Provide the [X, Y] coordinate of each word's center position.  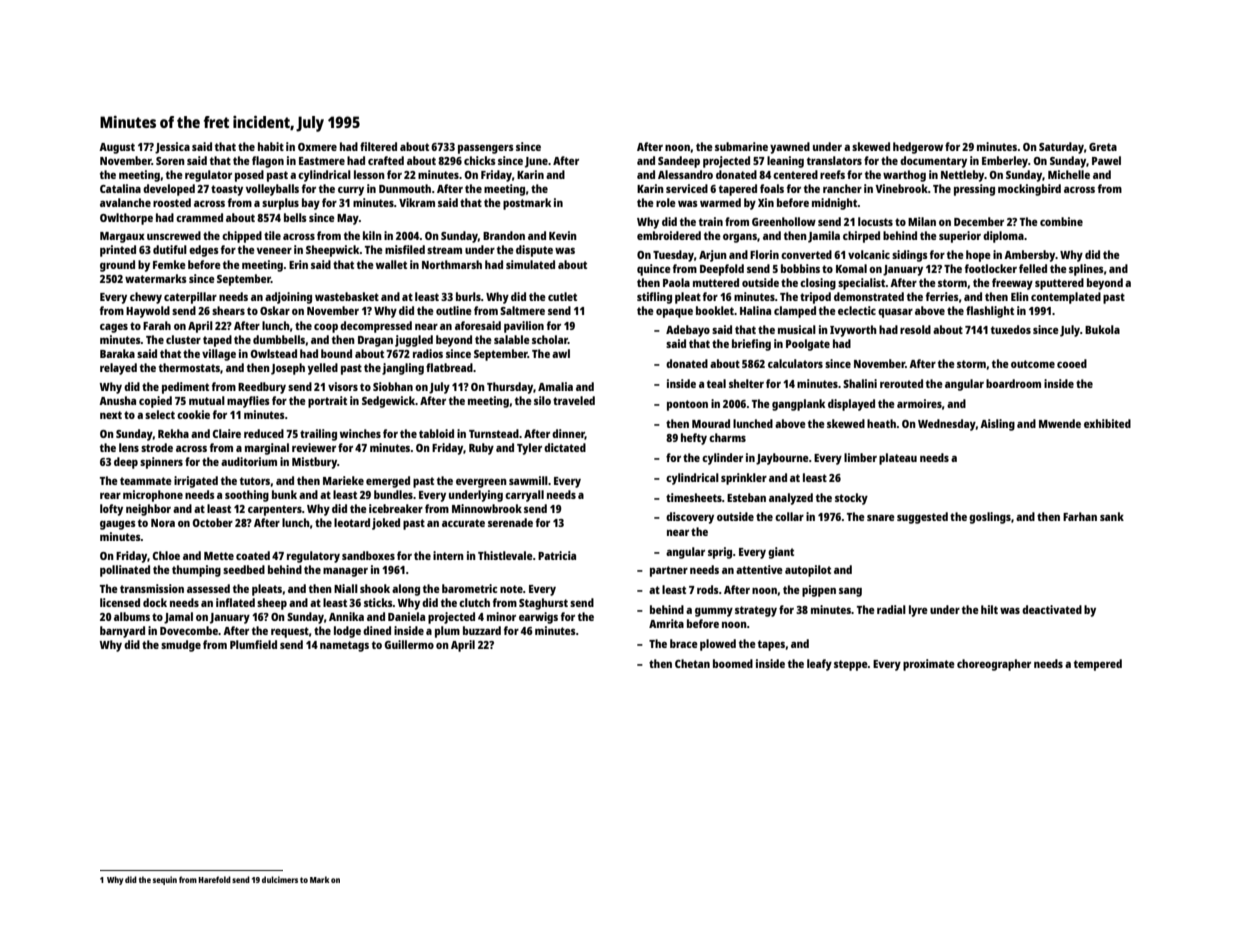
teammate [146, 481]
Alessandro [685, 174]
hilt [989, 609]
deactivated [1052, 609]
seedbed [244, 569]
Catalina [120, 188]
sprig [720, 553]
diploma [1003, 237]
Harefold [215, 879]
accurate [463, 523]
